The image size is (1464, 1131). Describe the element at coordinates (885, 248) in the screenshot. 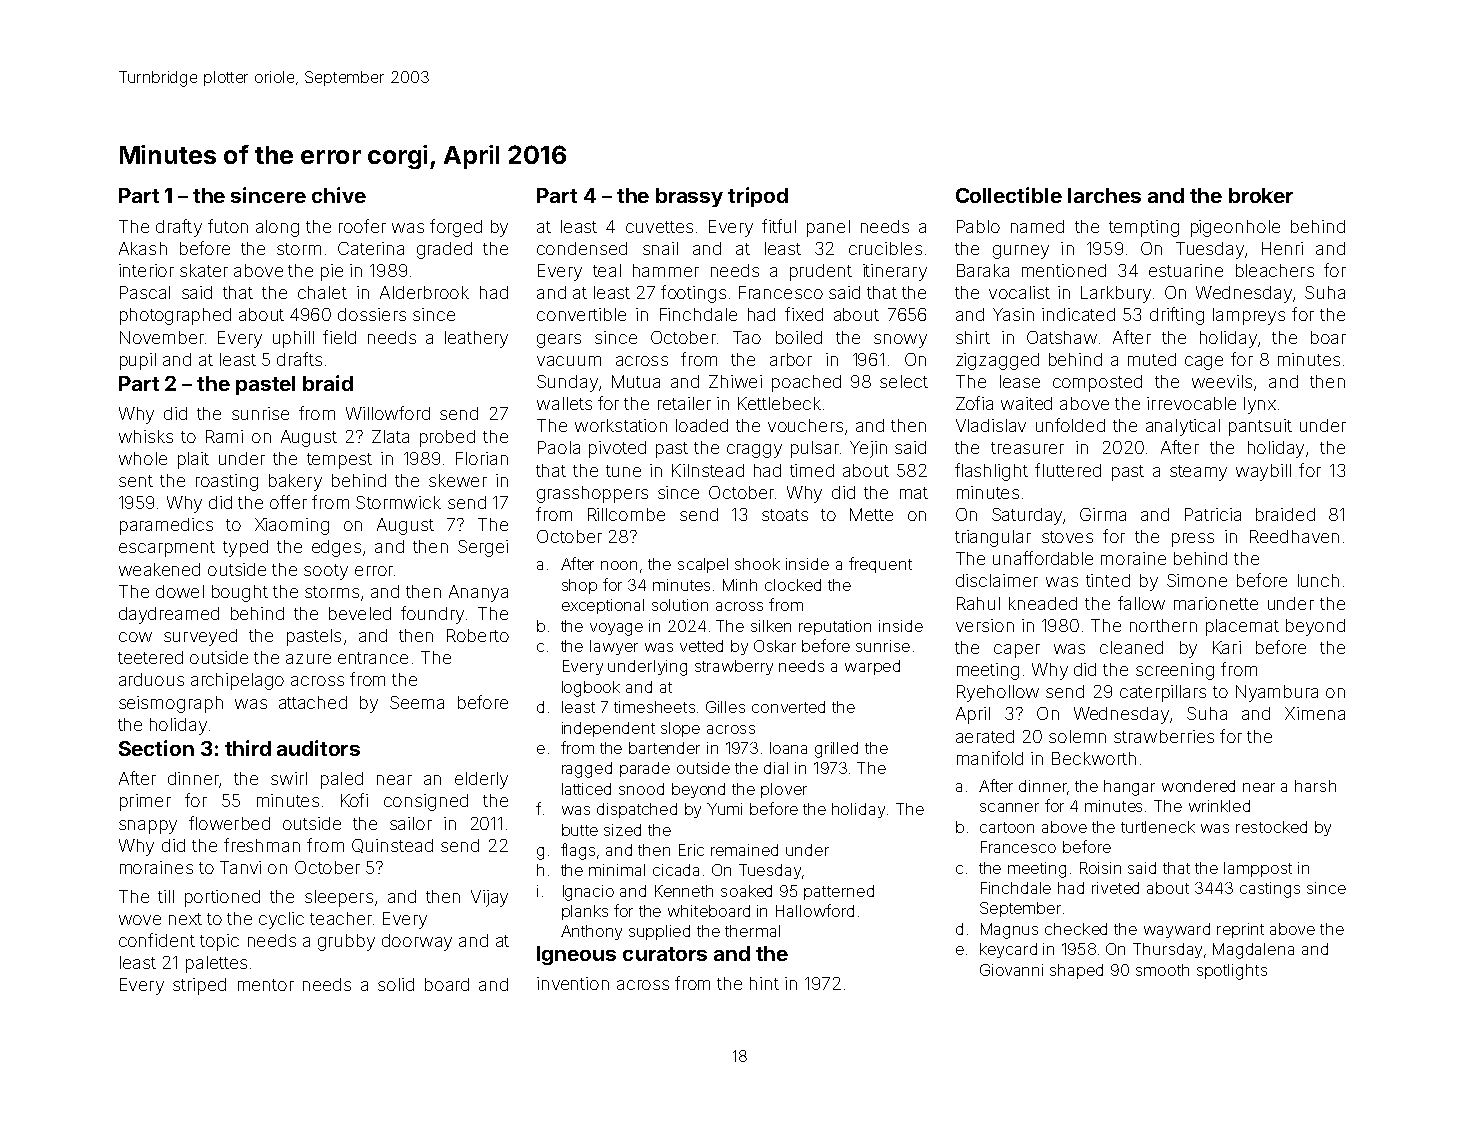

I see `crucibles` at that location.
